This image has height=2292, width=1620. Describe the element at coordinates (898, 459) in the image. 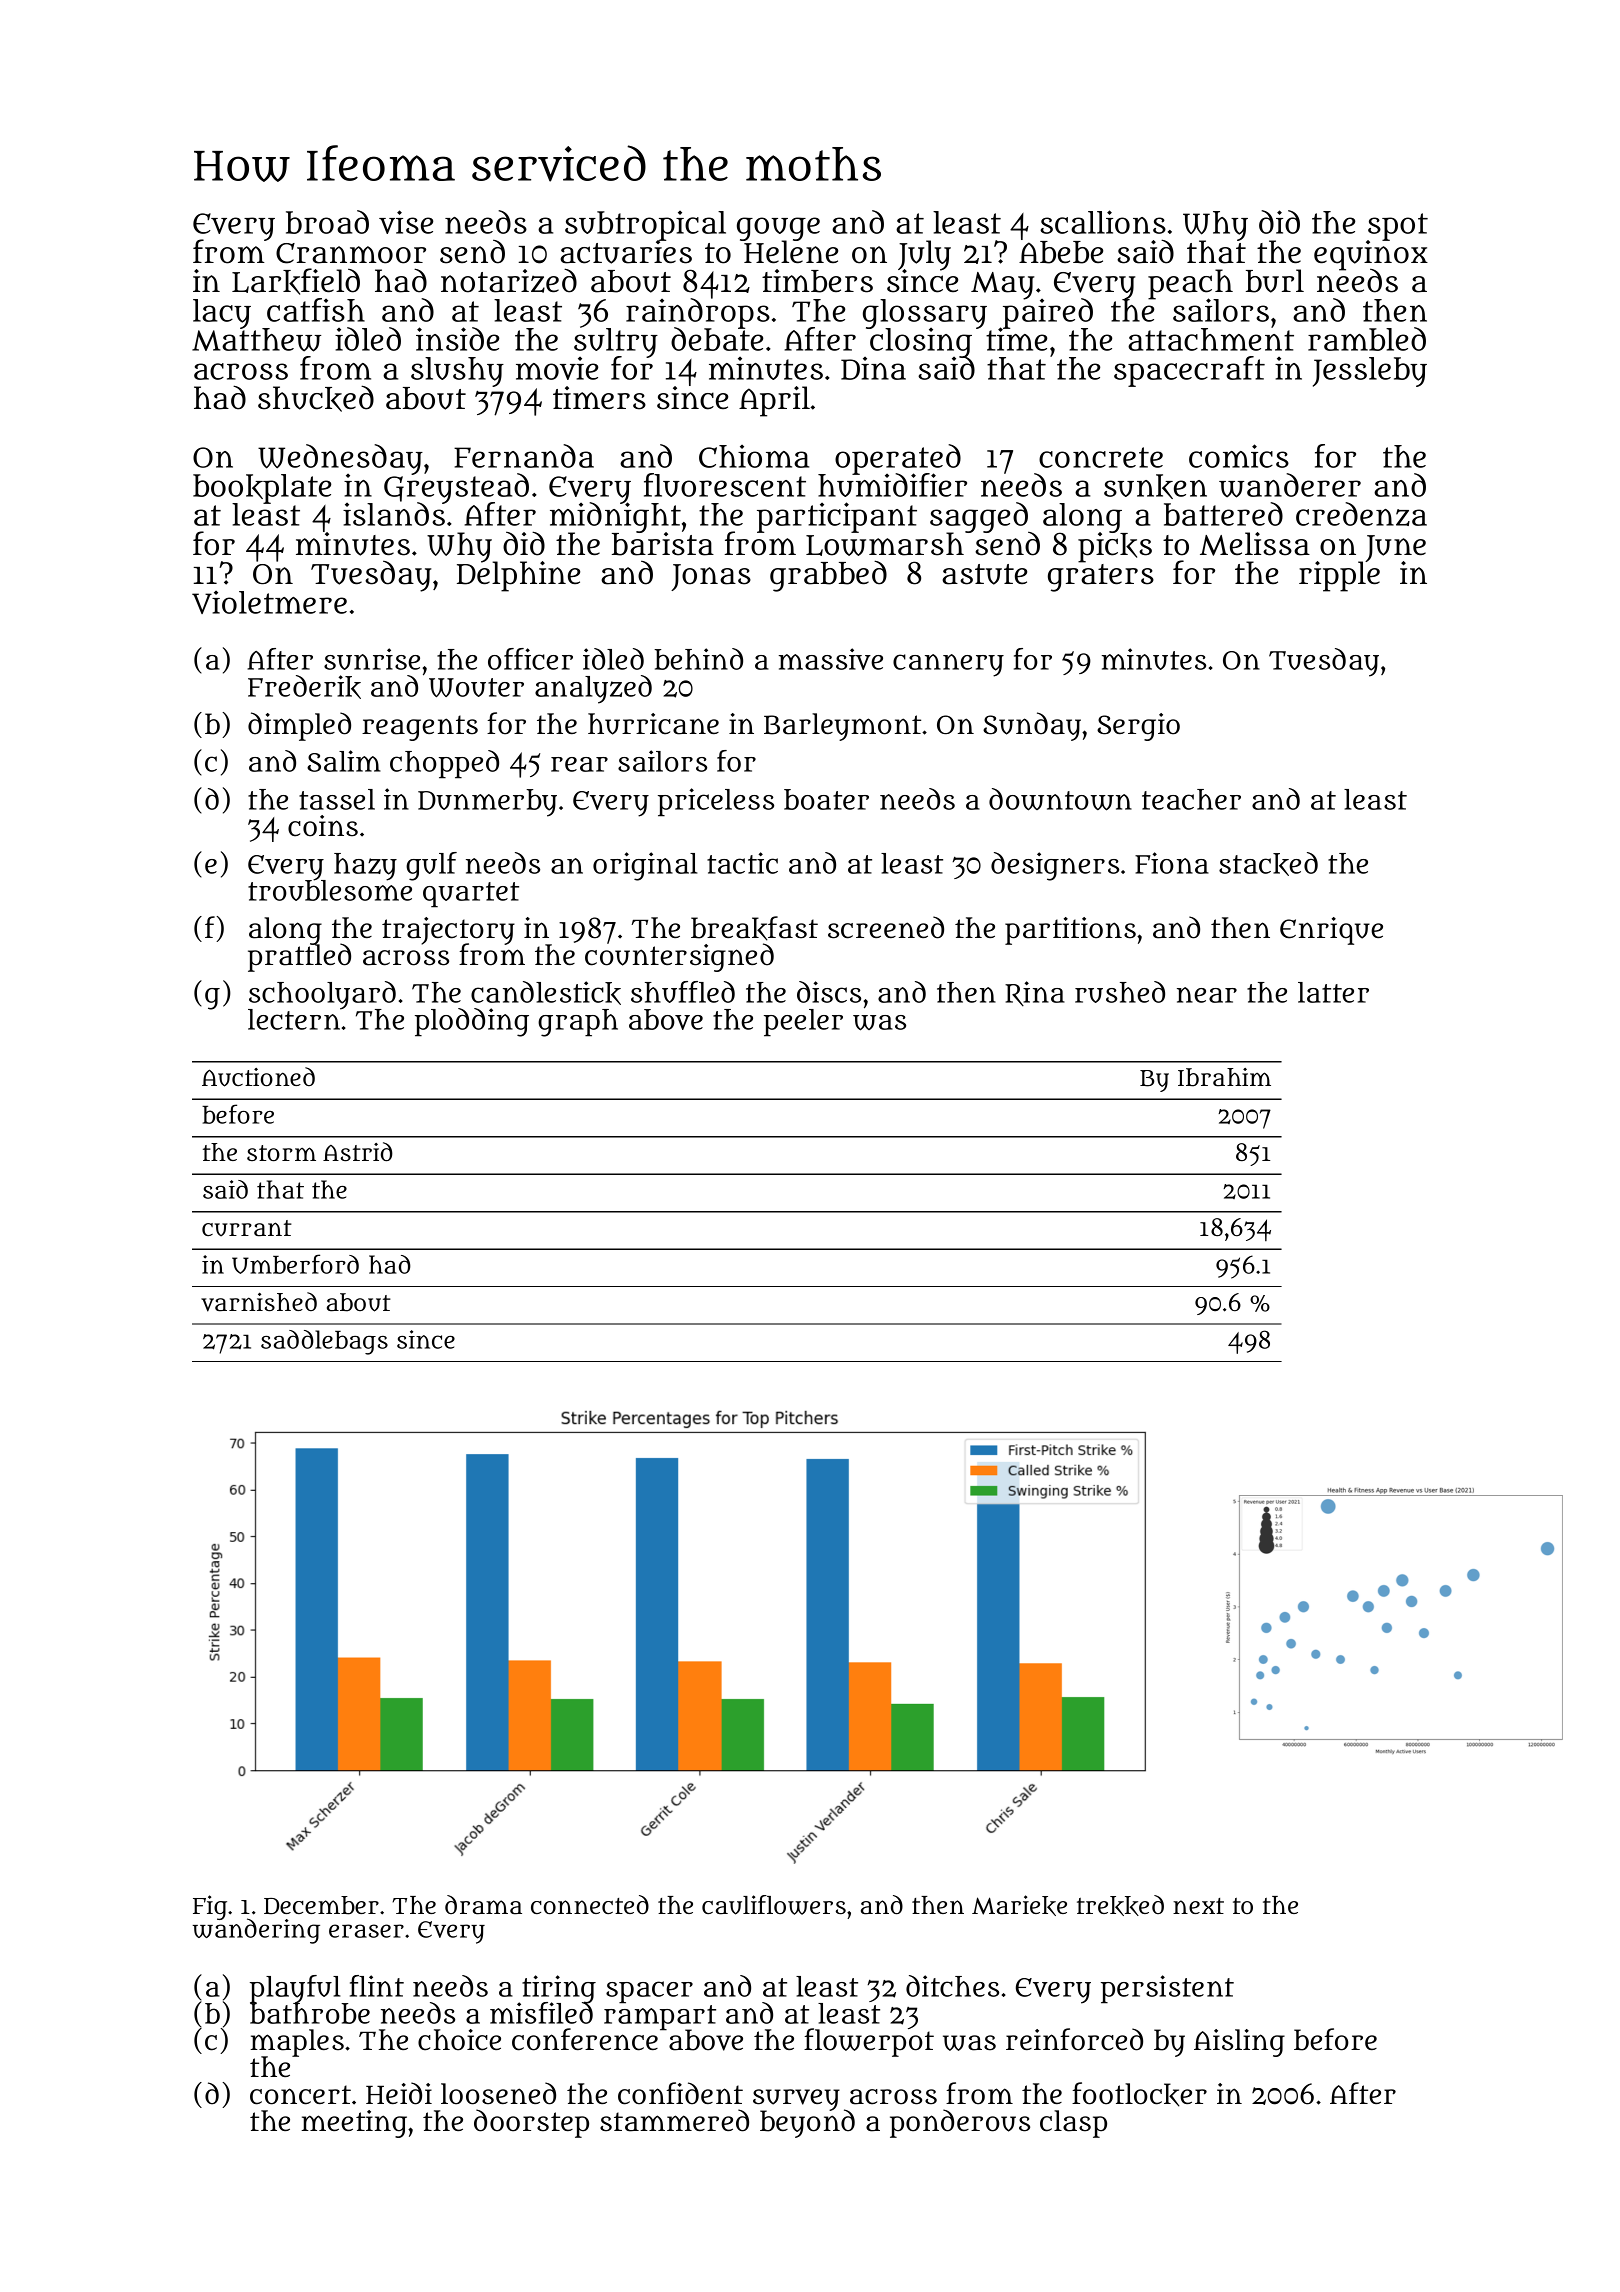

I see `operated` at that location.
